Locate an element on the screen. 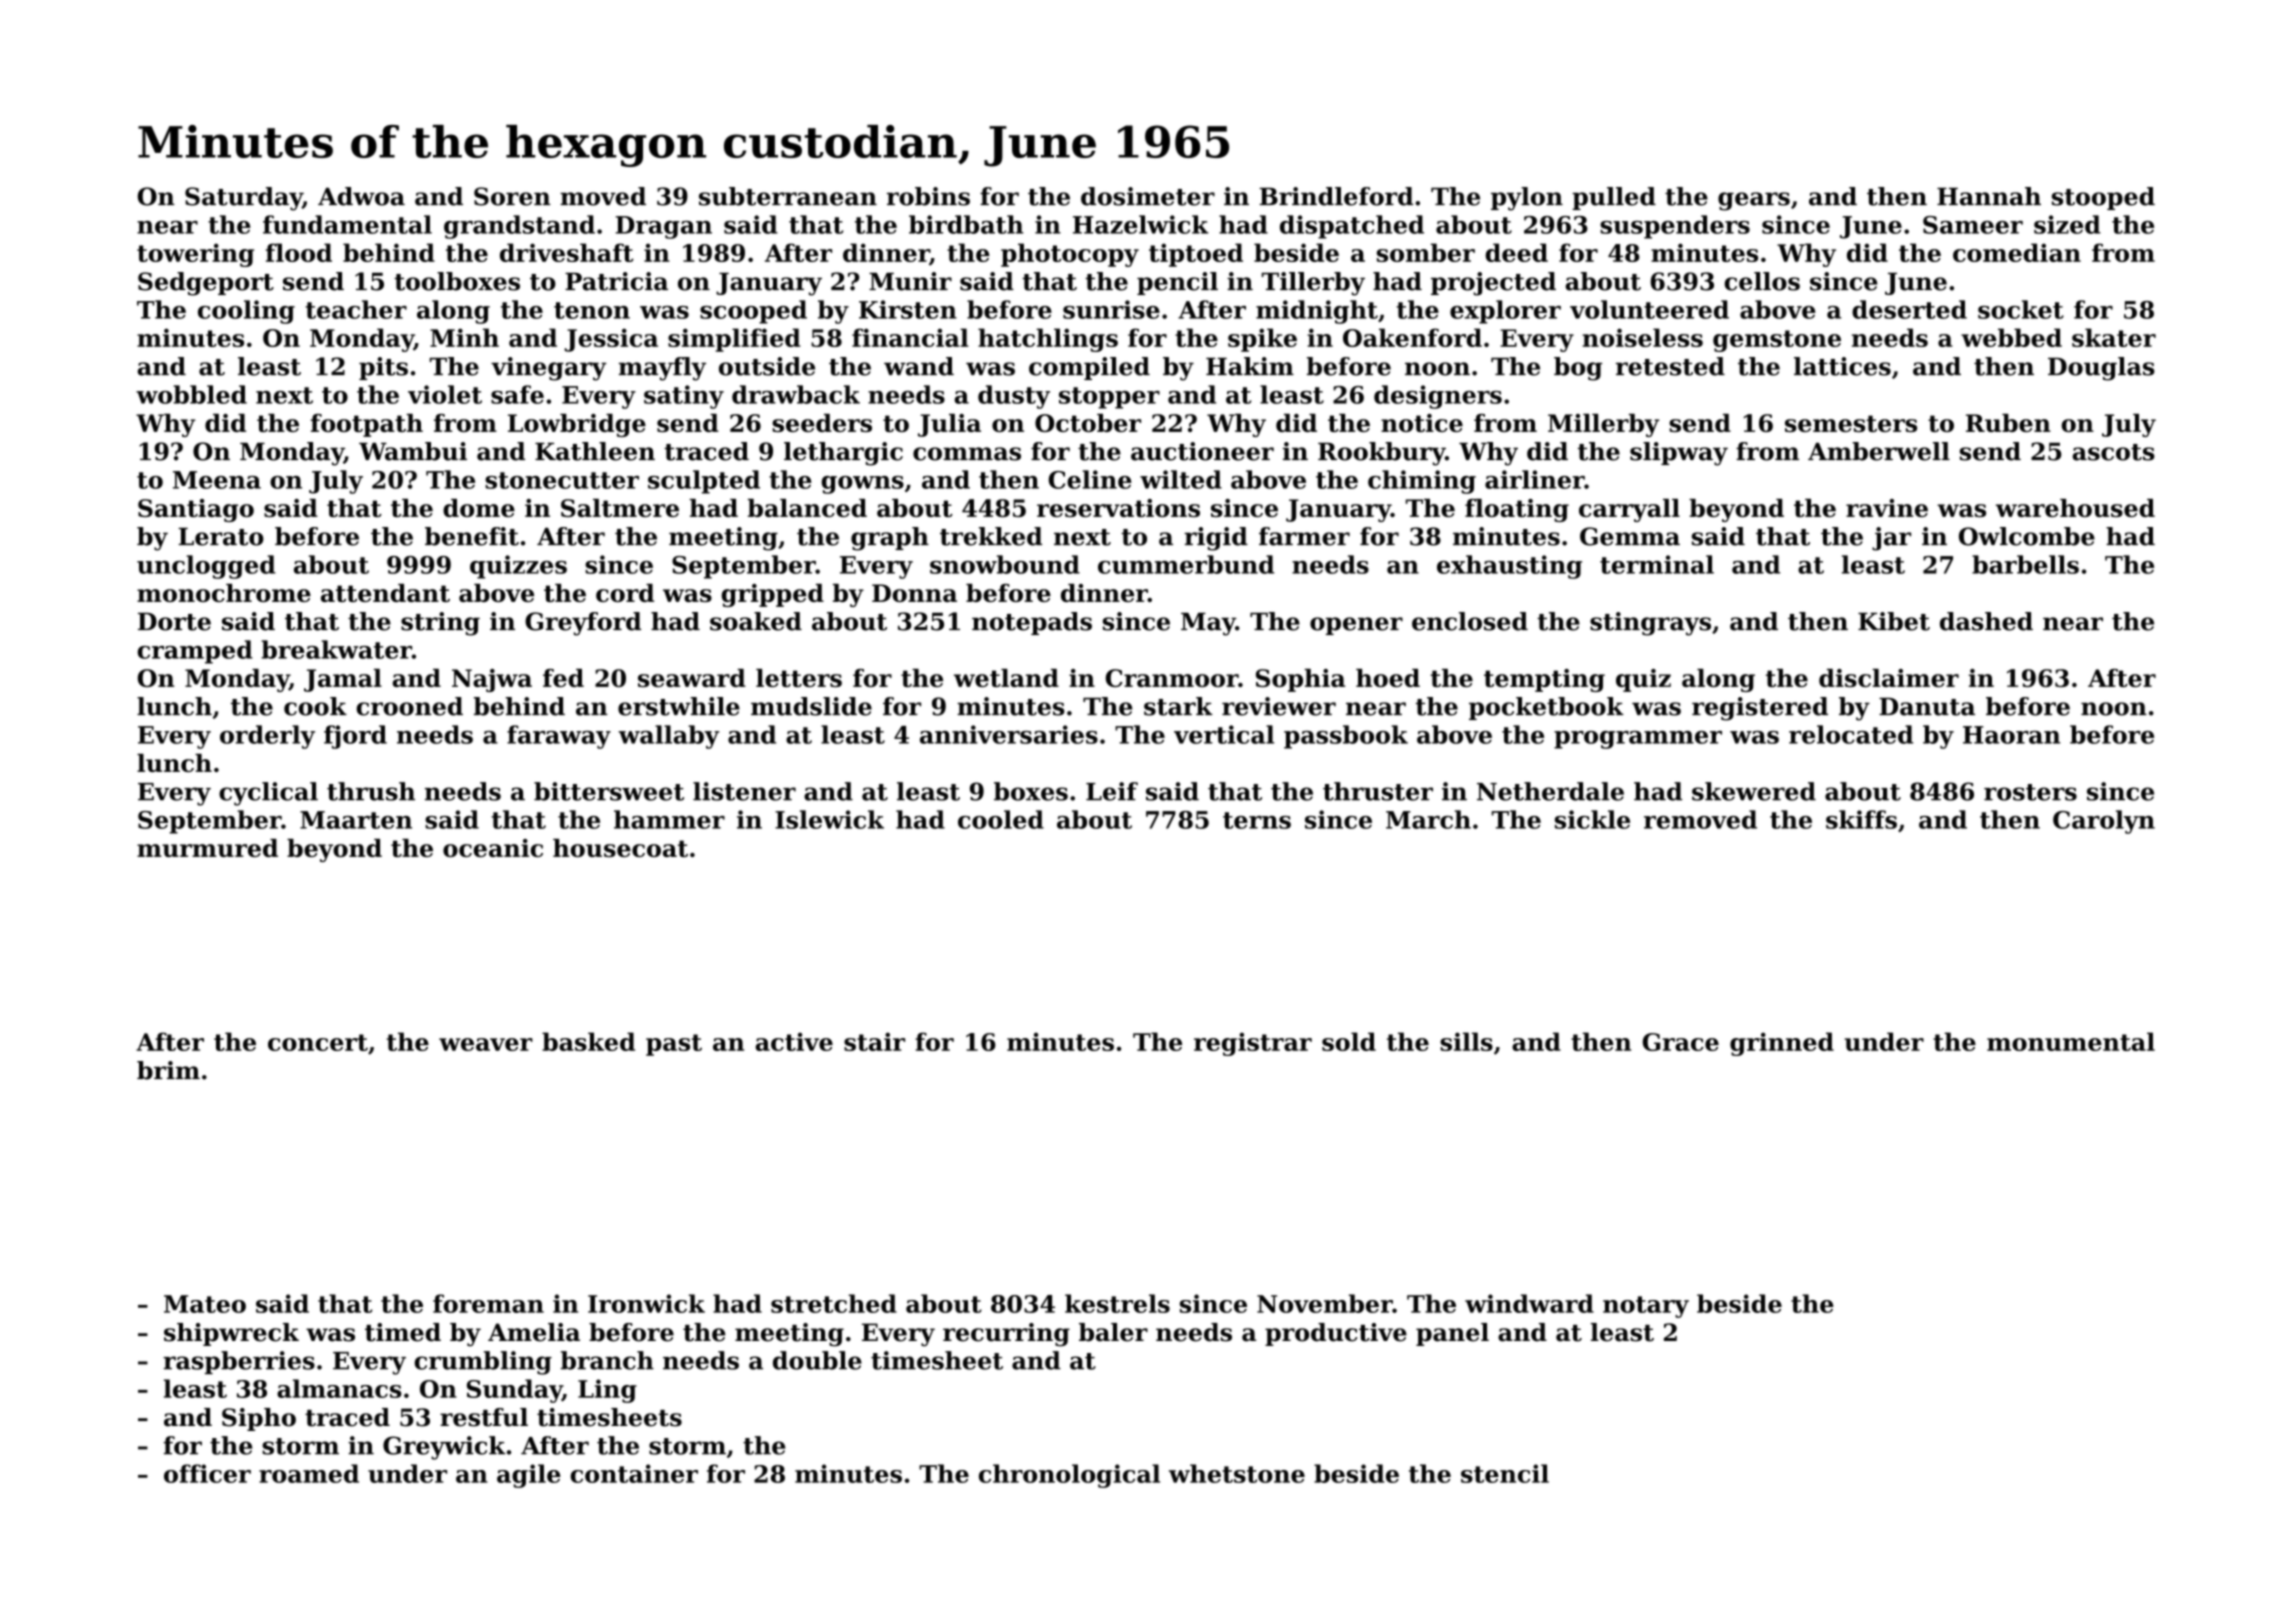 Image resolution: width=2292 pixels, height=1620 pixels. pulled is located at coordinates (1614, 198).
